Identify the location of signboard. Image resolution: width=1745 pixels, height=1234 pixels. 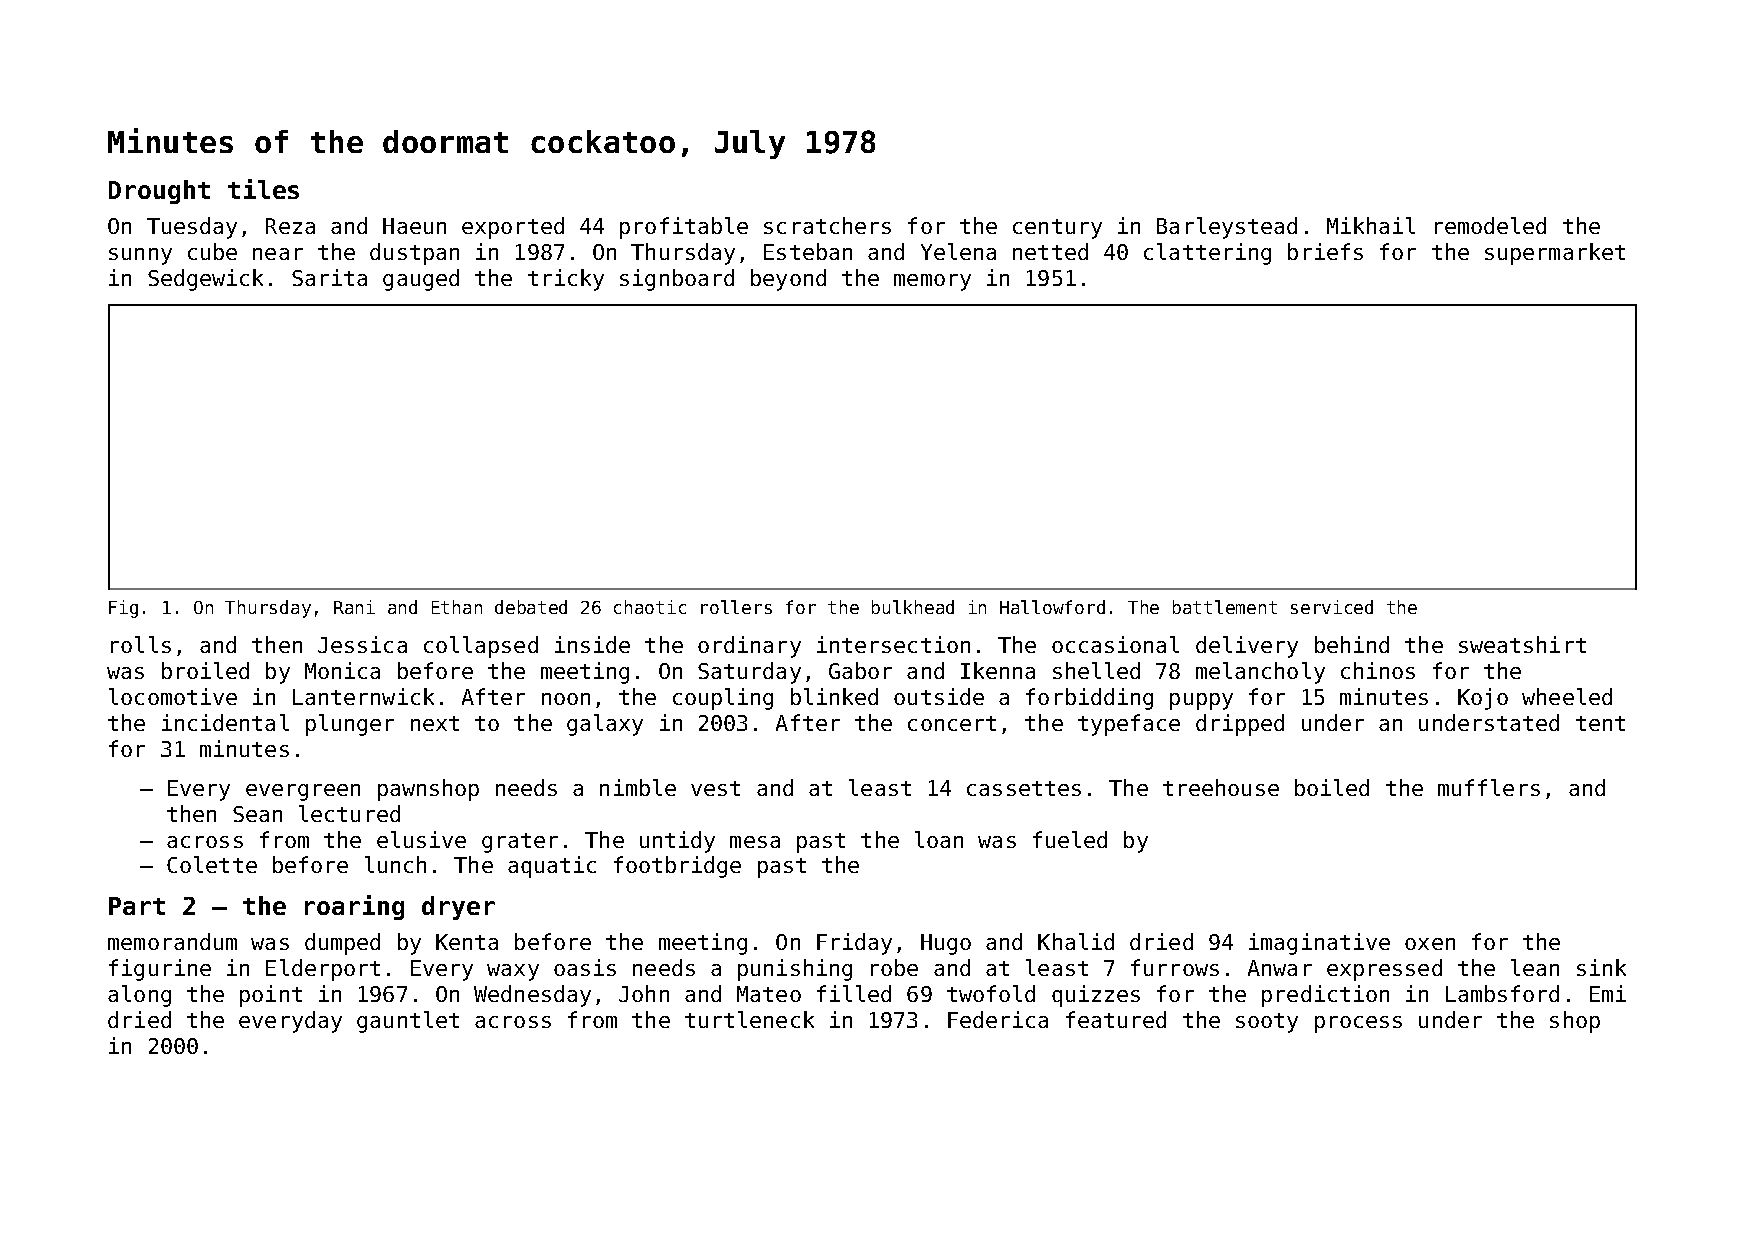
(677, 280).
